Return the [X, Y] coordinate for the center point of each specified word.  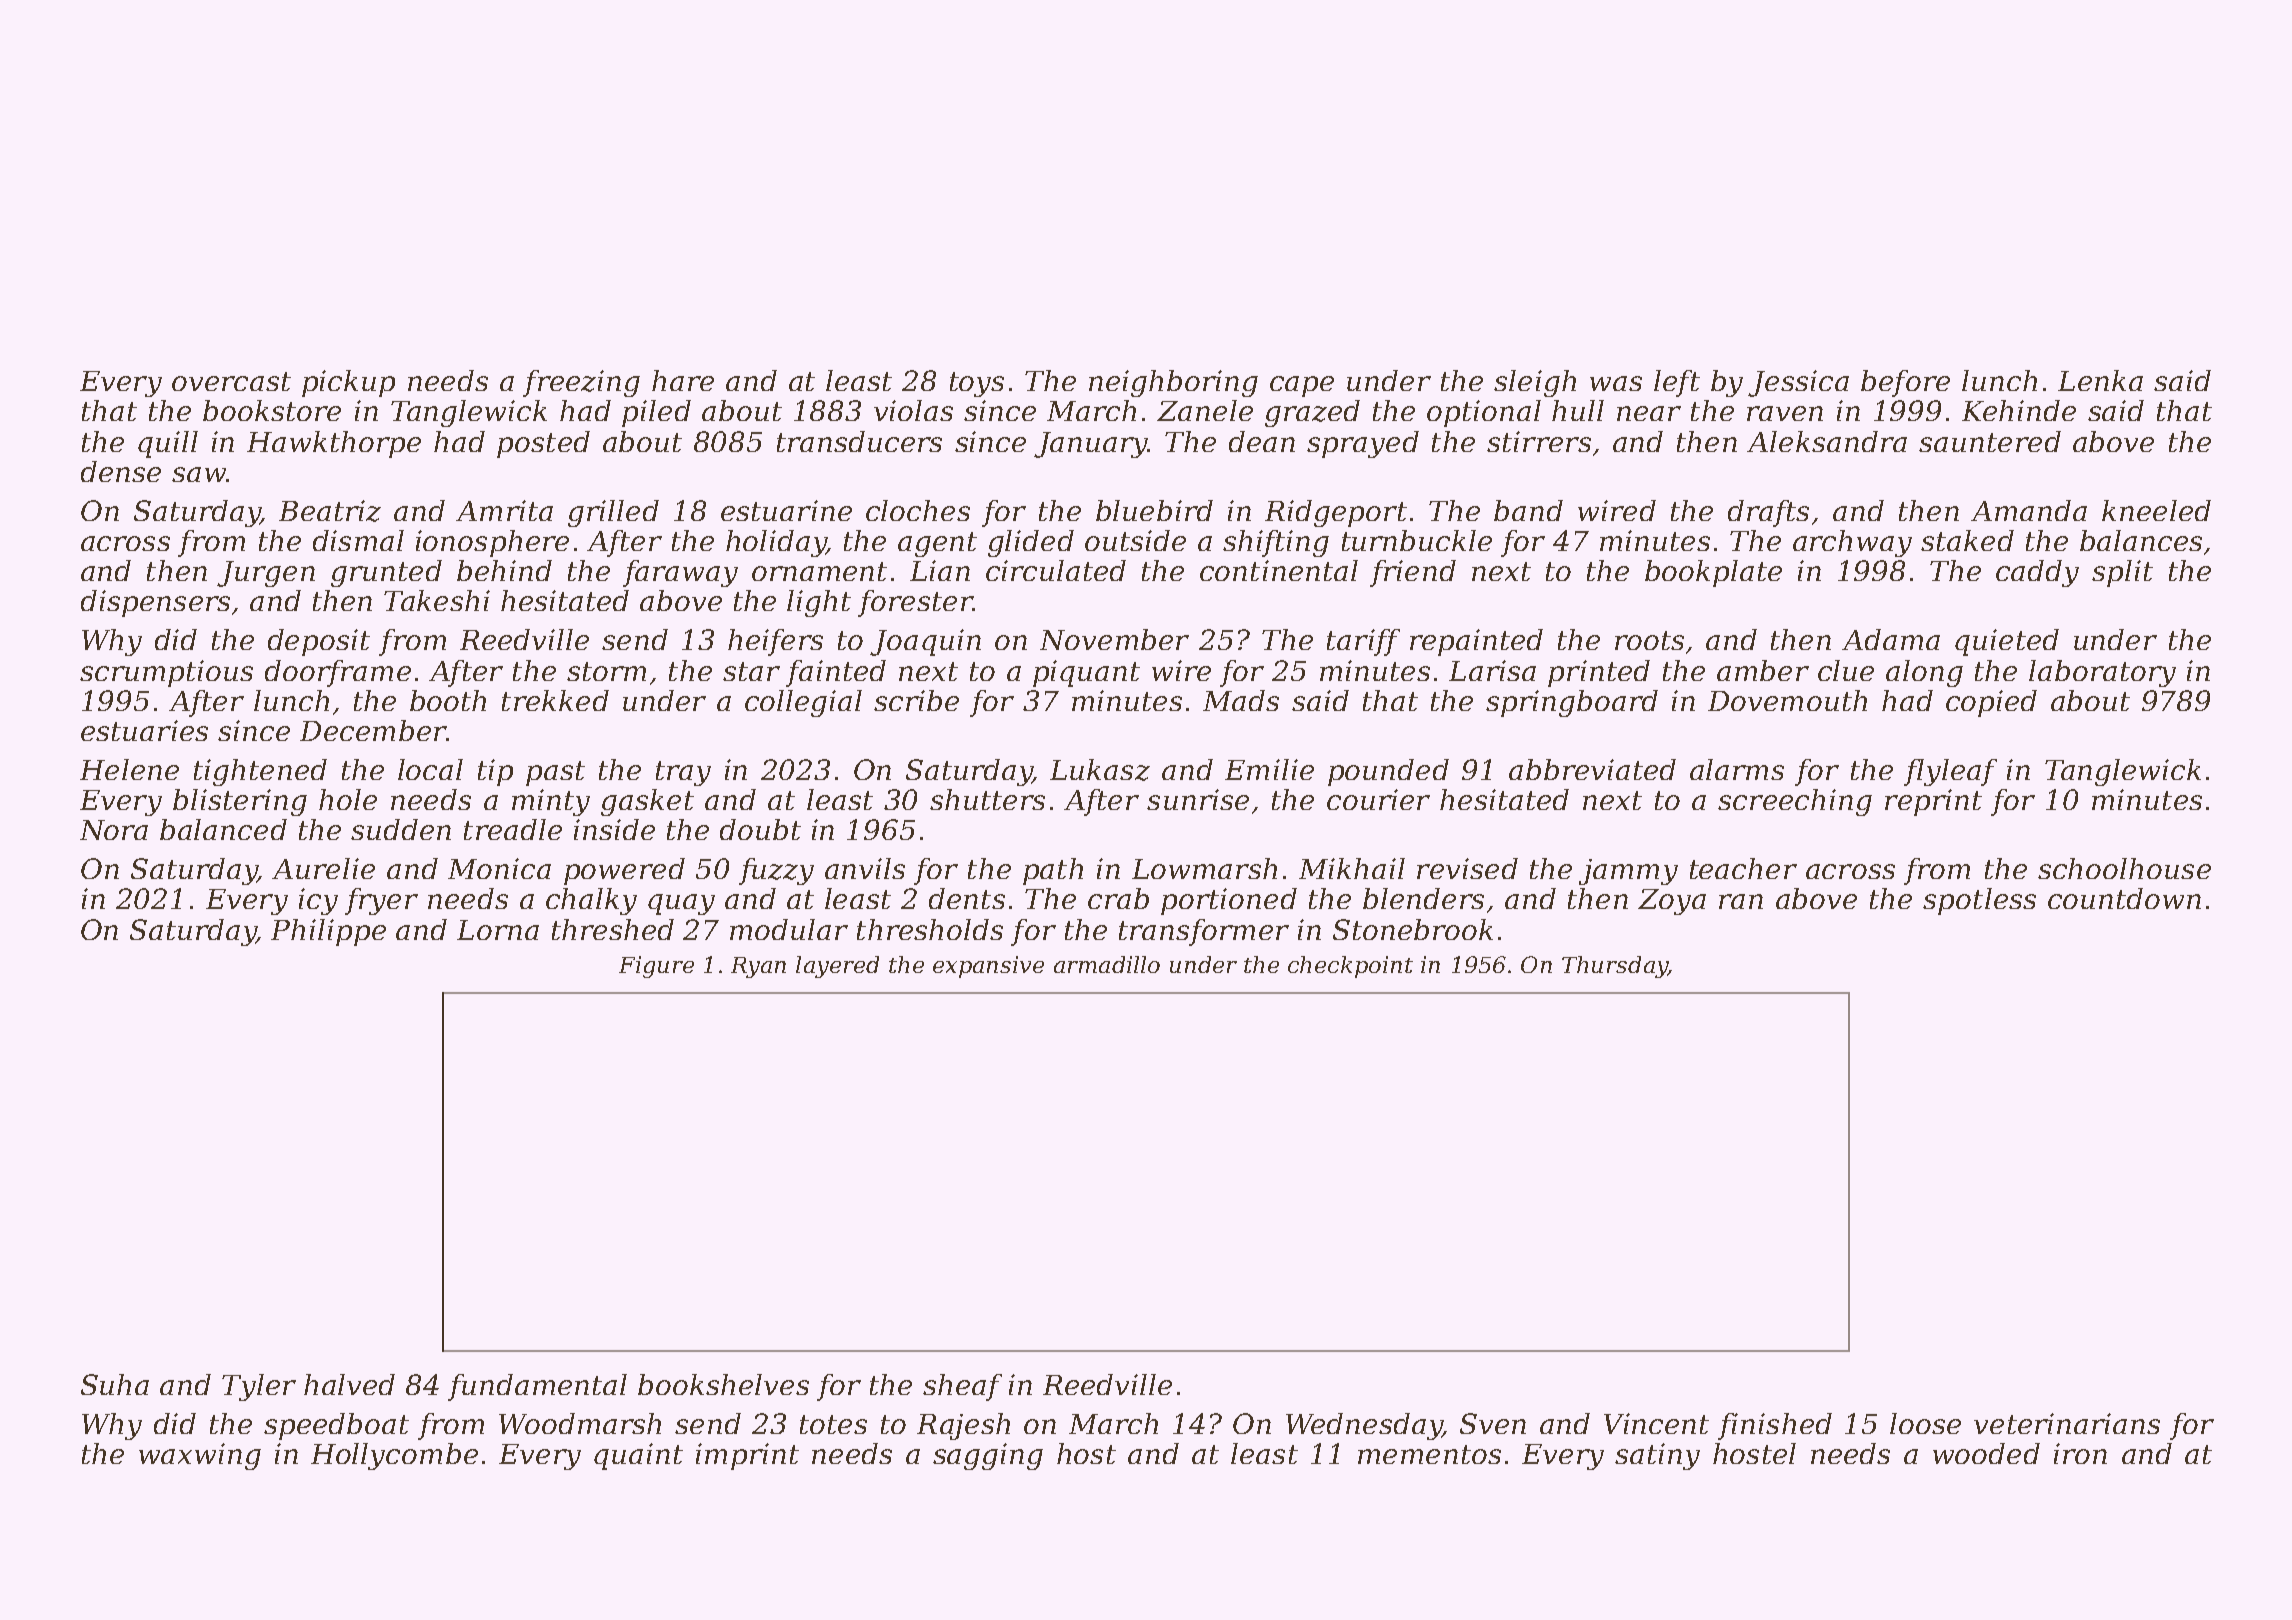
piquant [1086, 673]
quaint [638, 1456]
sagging [988, 1456]
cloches [918, 510]
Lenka [2100, 380]
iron [2080, 1453]
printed [1599, 673]
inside [614, 829]
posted [543, 444]
